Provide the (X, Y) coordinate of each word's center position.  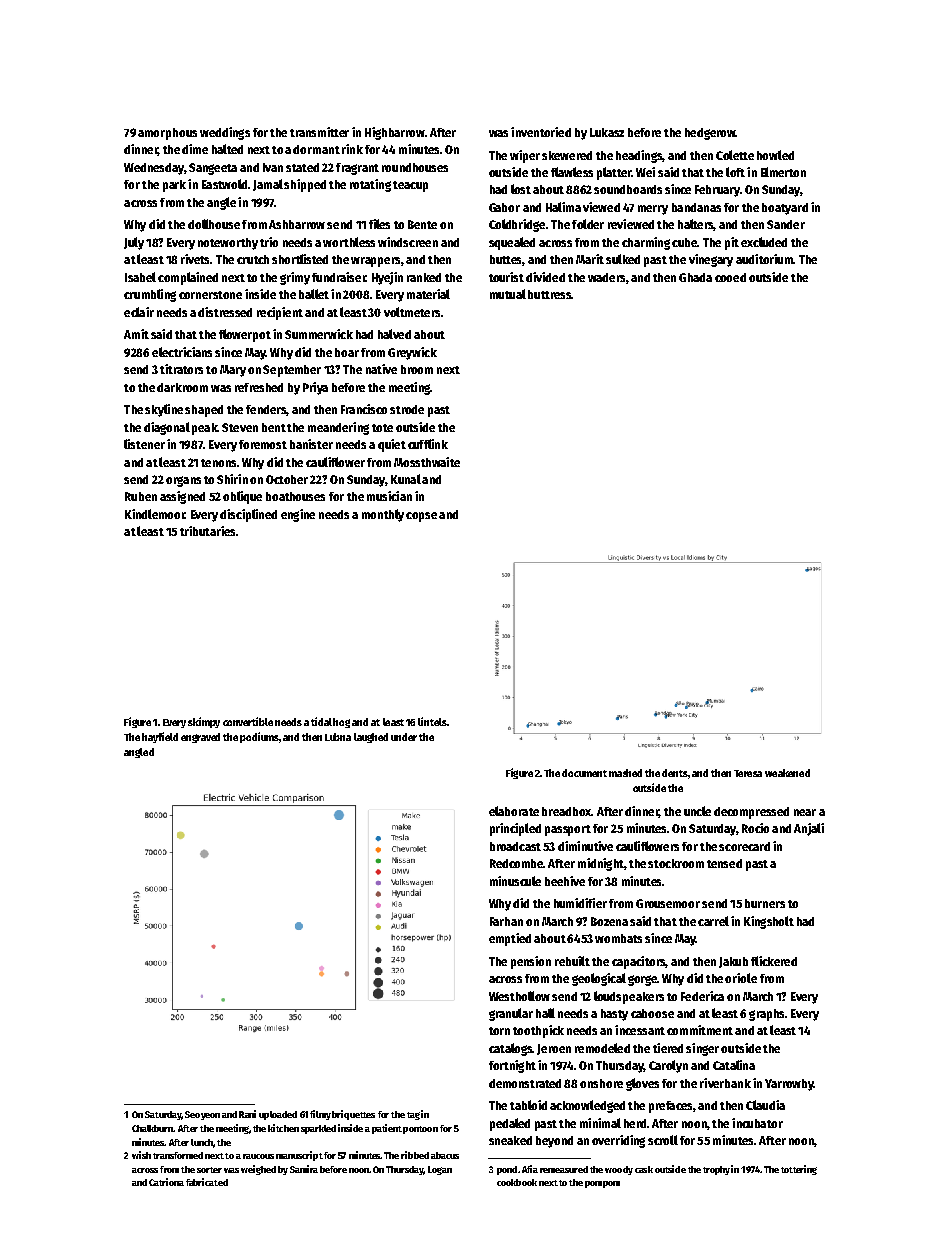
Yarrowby (789, 1085)
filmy (320, 1115)
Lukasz (607, 132)
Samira (304, 1169)
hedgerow (710, 134)
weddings (225, 133)
